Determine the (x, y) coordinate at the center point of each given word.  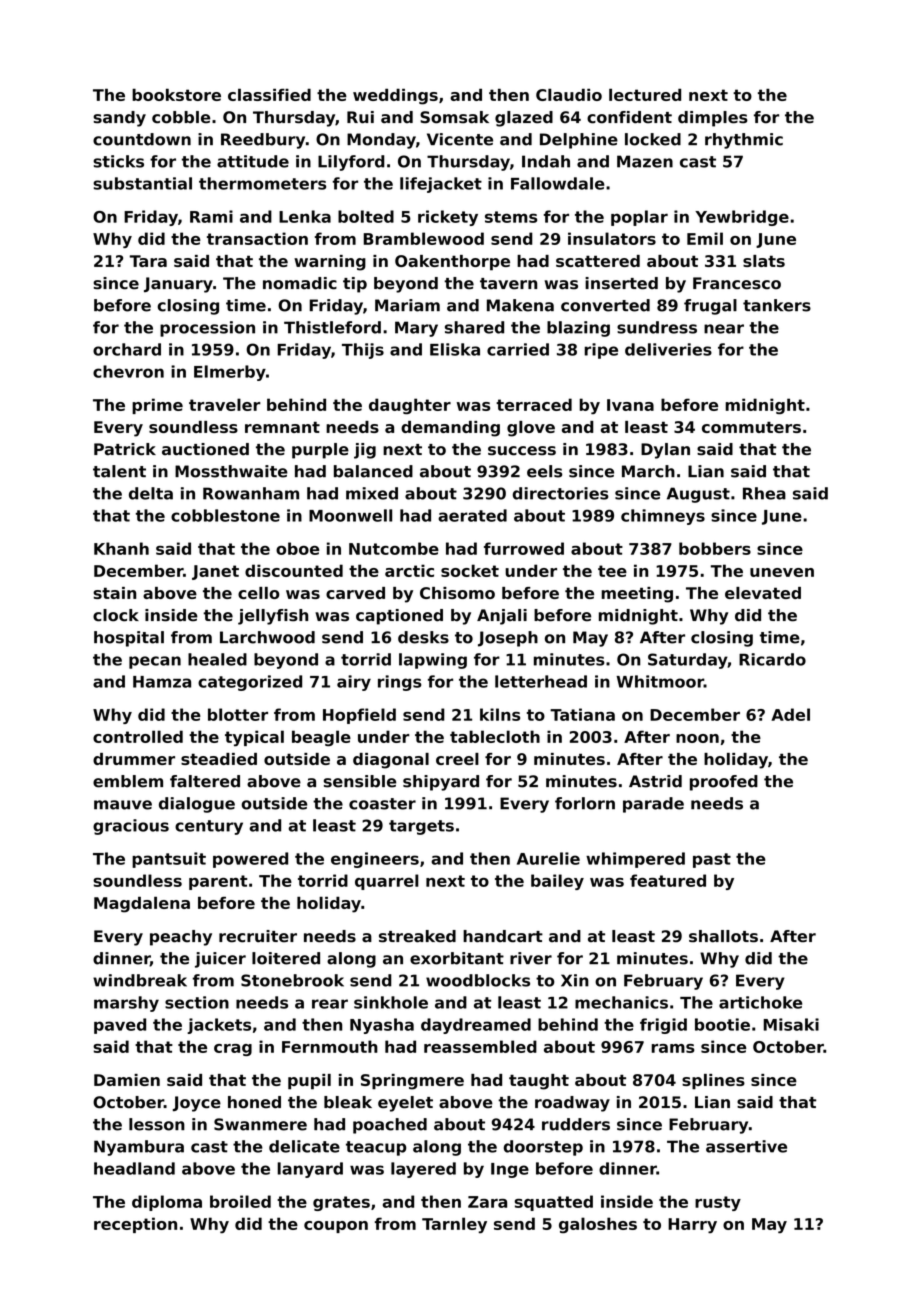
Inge (510, 1170)
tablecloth (495, 736)
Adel (790, 714)
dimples (713, 119)
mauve (123, 805)
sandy (119, 119)
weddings (395, 96)
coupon (336, 1227)
